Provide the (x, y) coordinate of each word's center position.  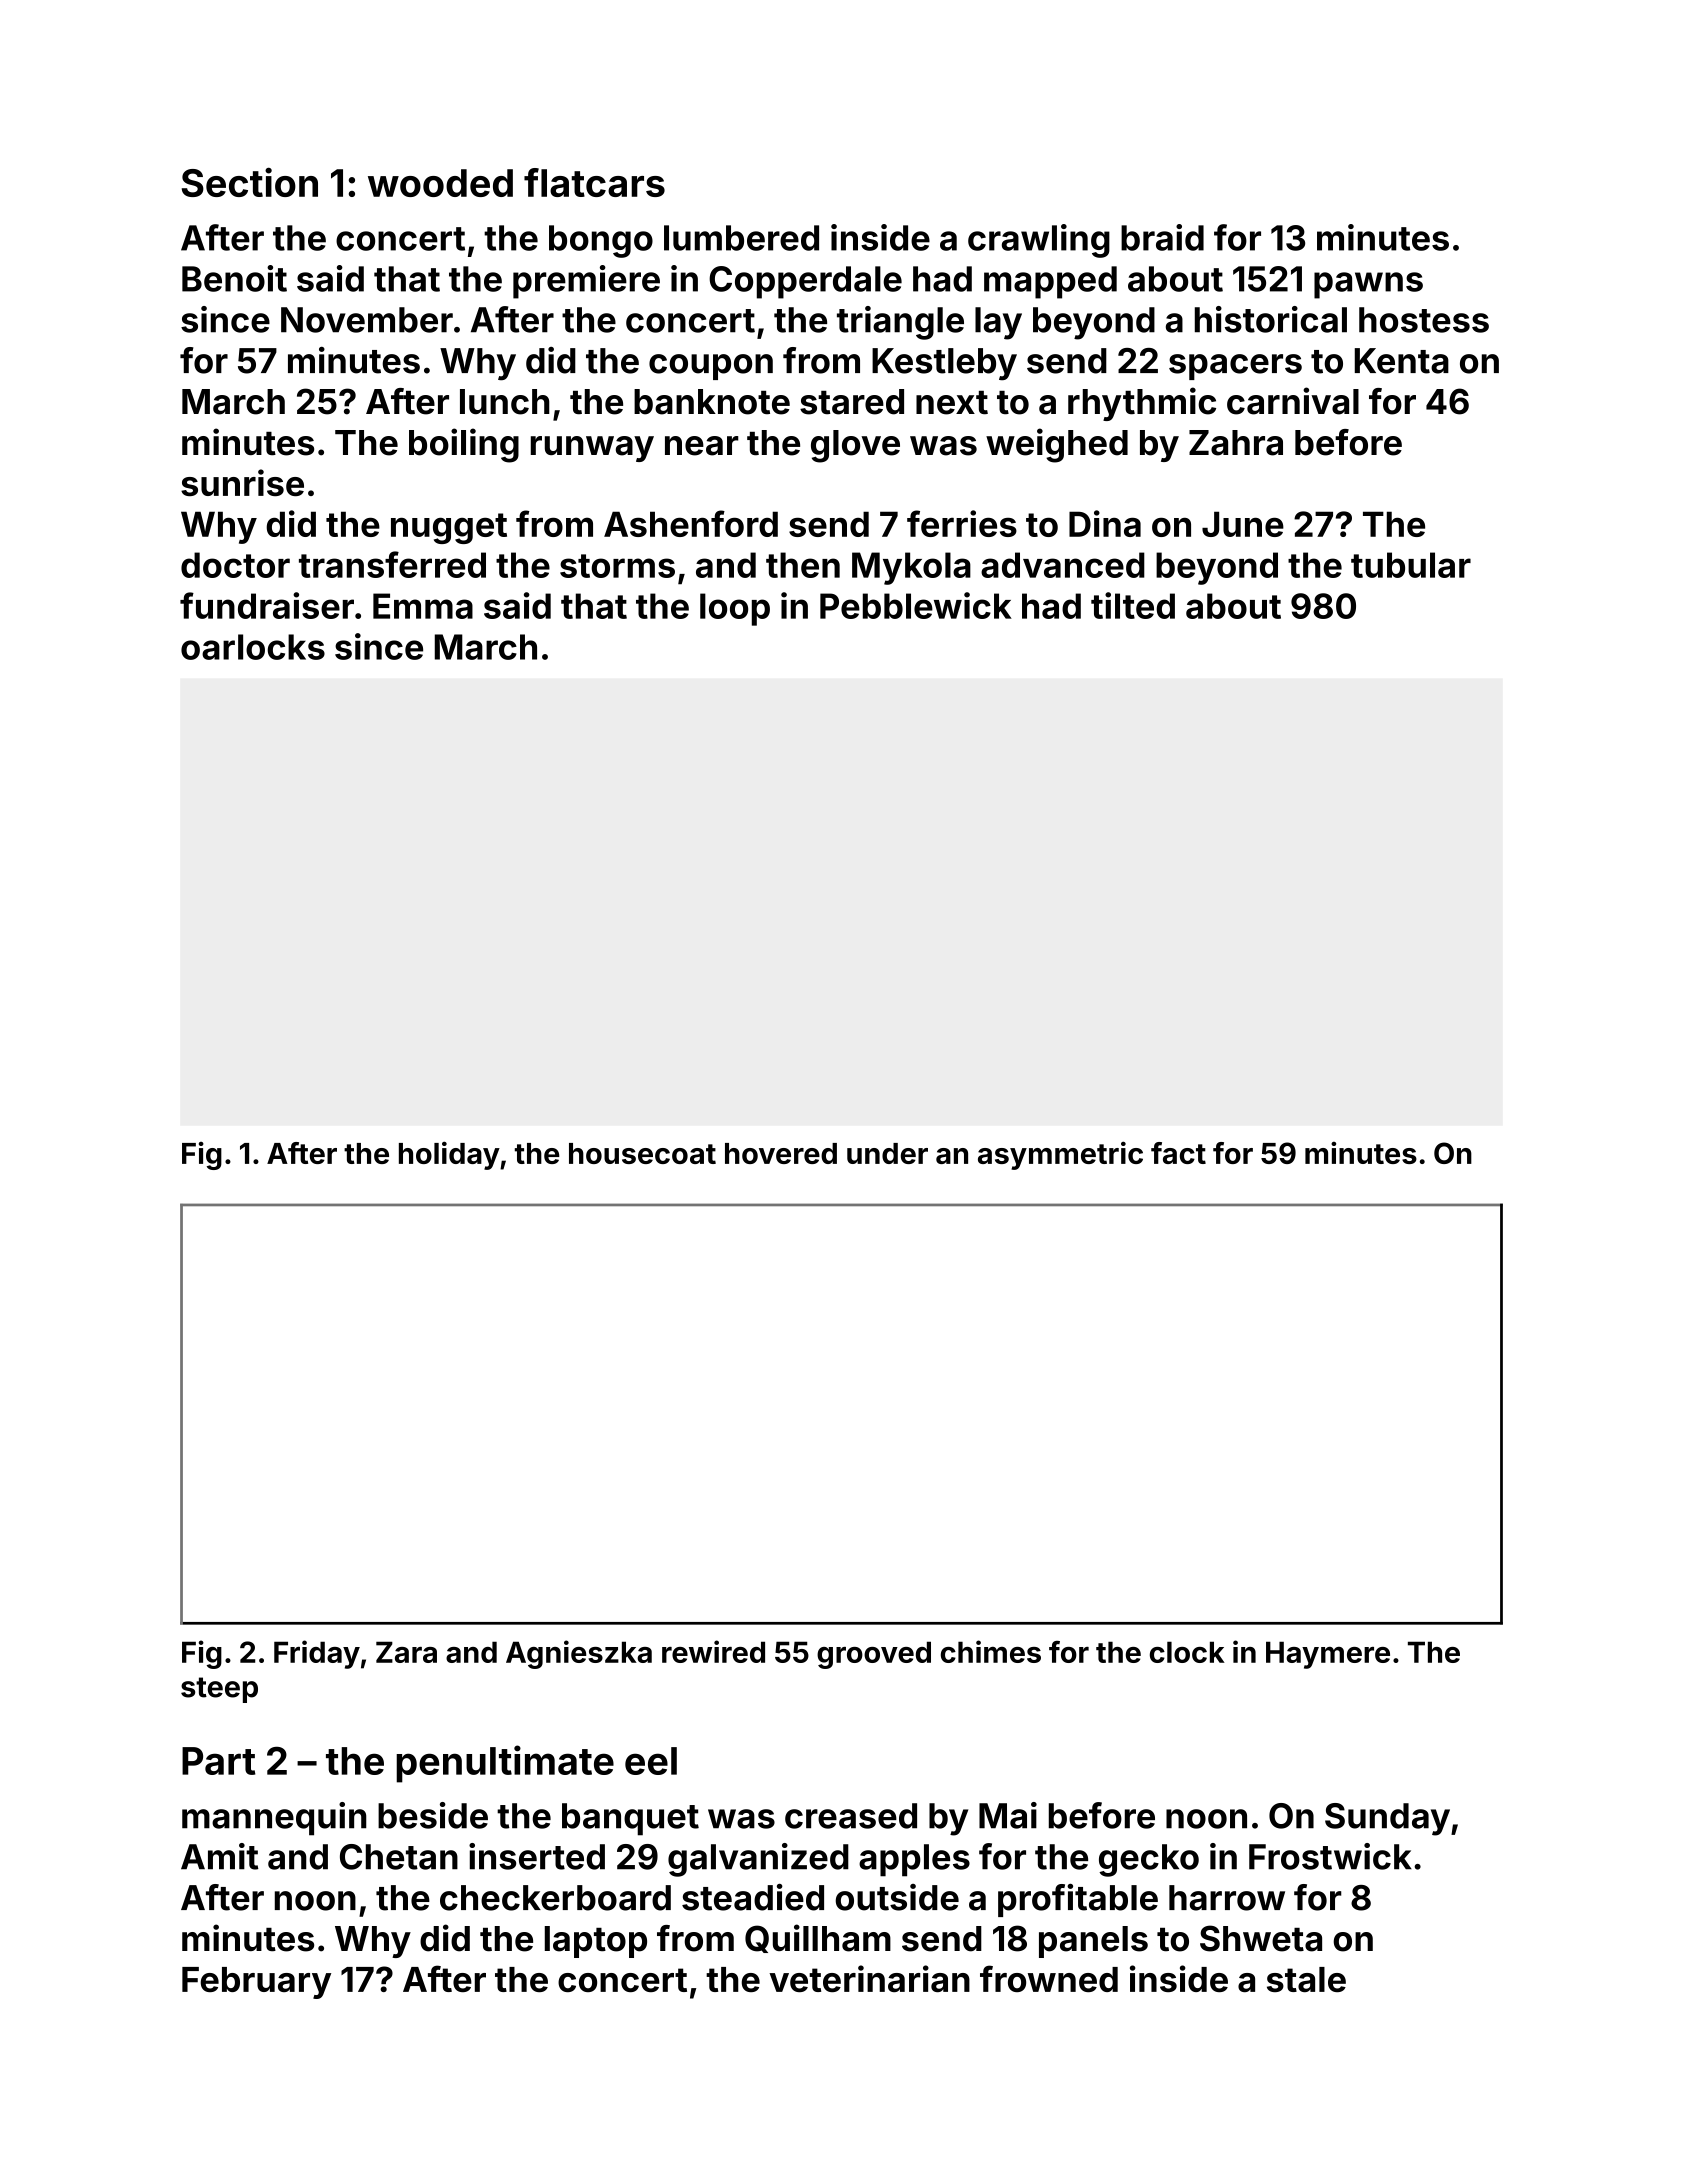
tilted (1133, 605)
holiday (449, 1155)
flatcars (594, 182)
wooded (440, 183)
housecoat (642, 1153)
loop (735, 609)
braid (1162, 237)
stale (1306, 1979)
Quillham (818, 1938)
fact (1178, 1153)
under (887, 1153)
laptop (596, 1942)
